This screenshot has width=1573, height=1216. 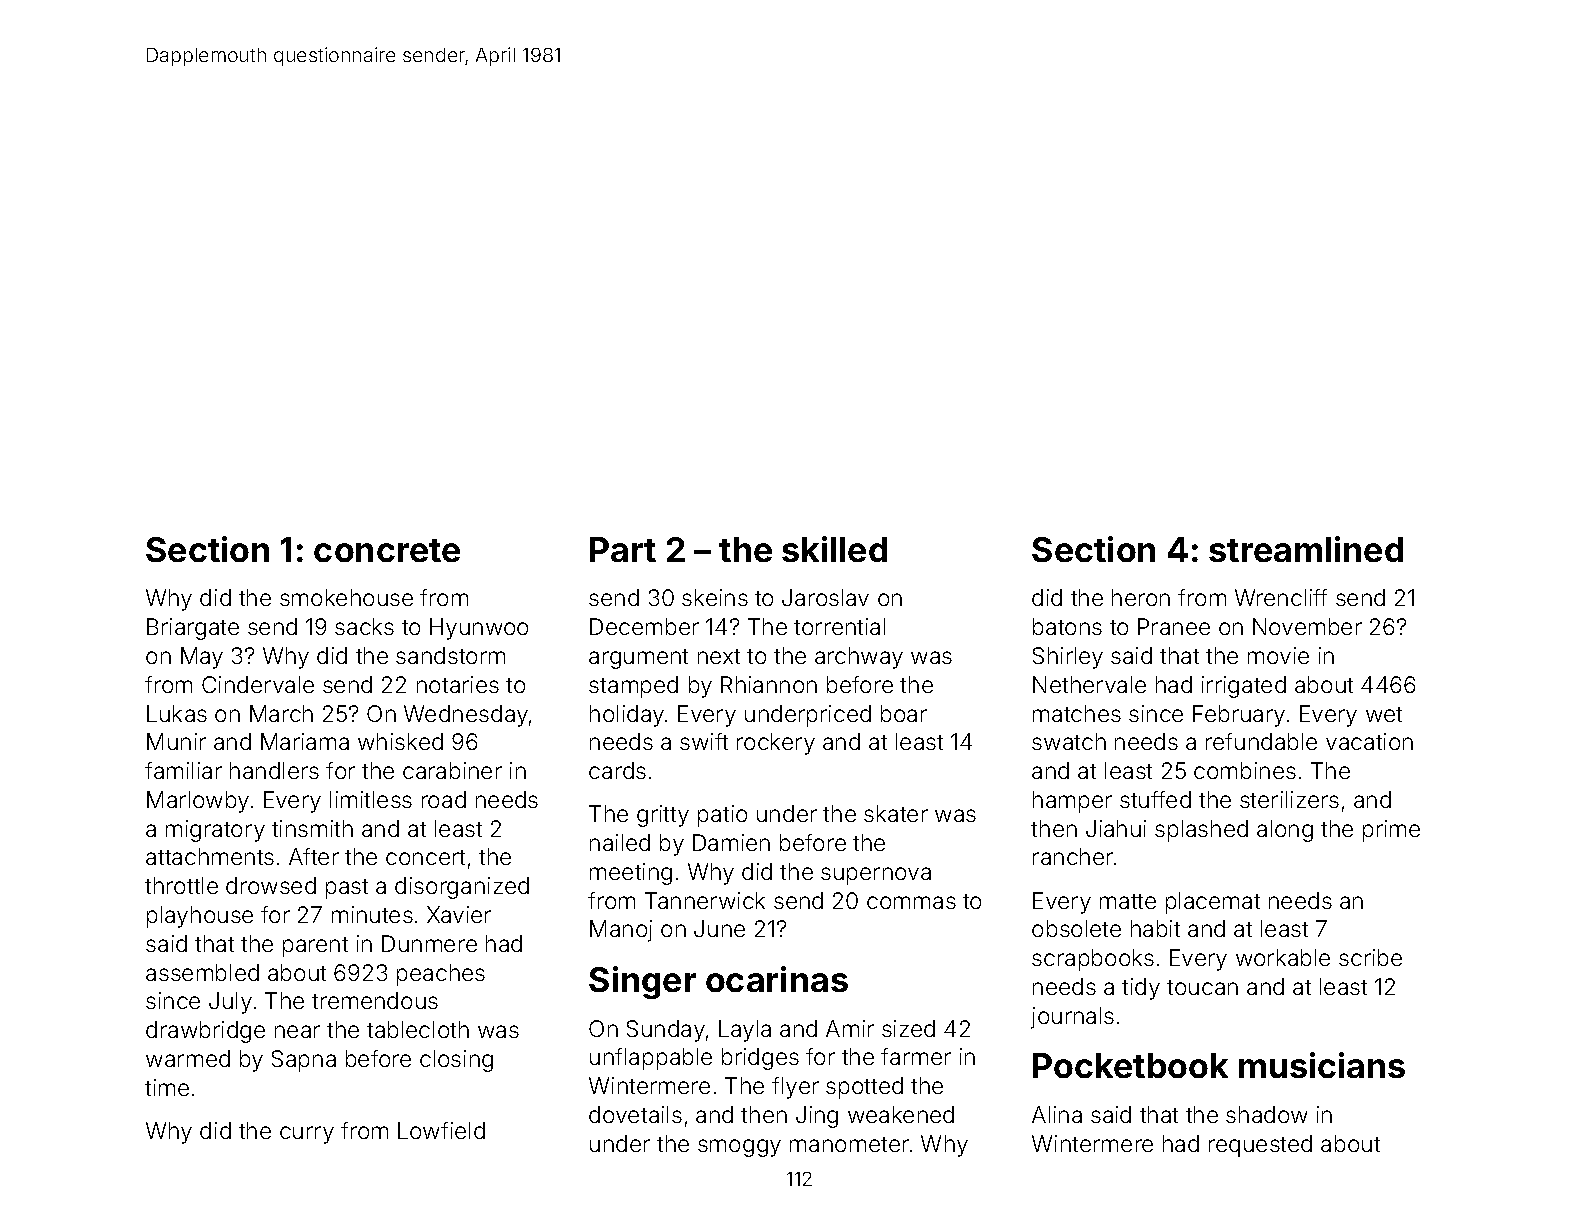 I want to click on February, so click(x=1239, y=716).
